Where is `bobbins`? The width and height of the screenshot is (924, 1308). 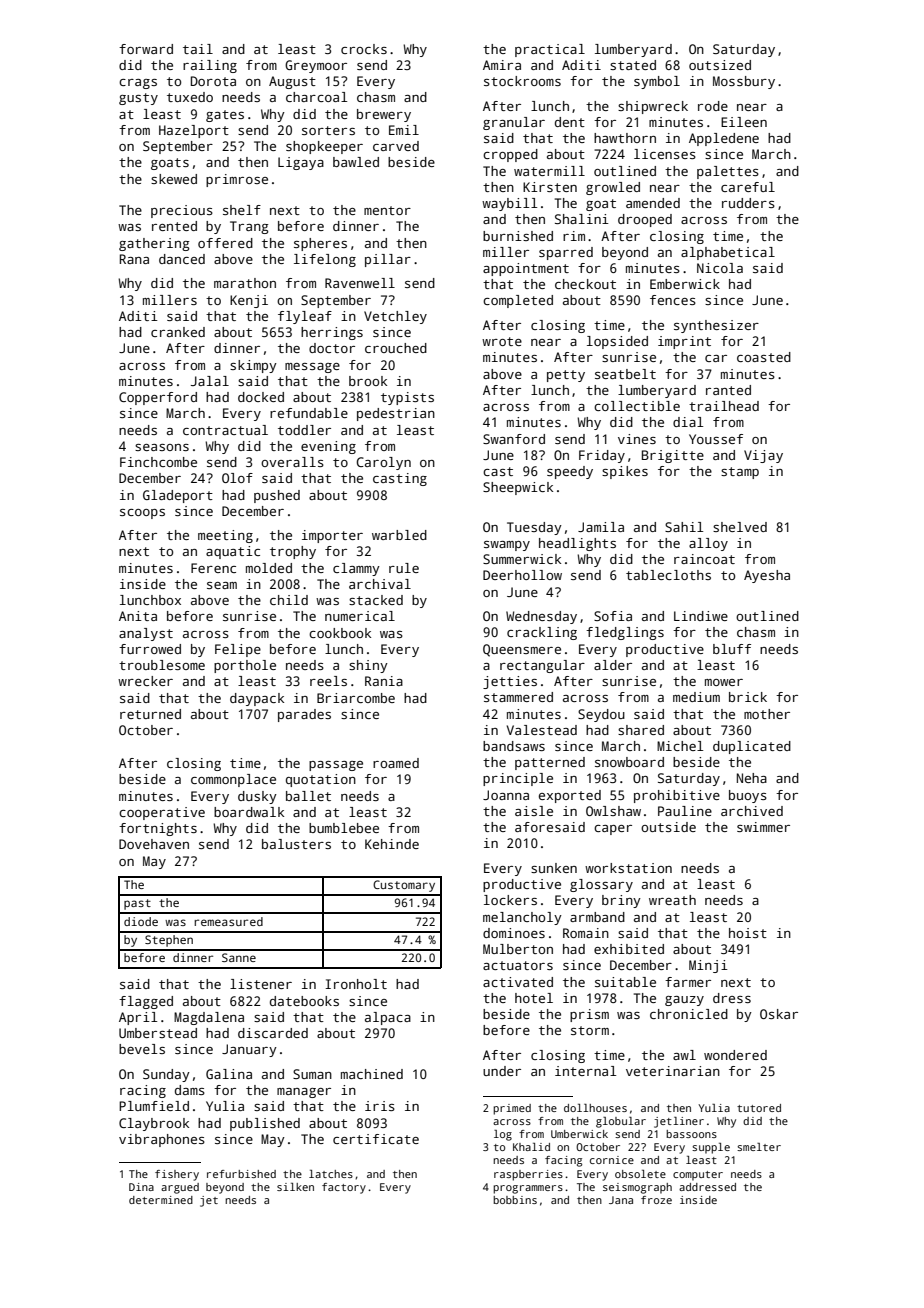
bobbins is located at coordinates (515, 1200).
